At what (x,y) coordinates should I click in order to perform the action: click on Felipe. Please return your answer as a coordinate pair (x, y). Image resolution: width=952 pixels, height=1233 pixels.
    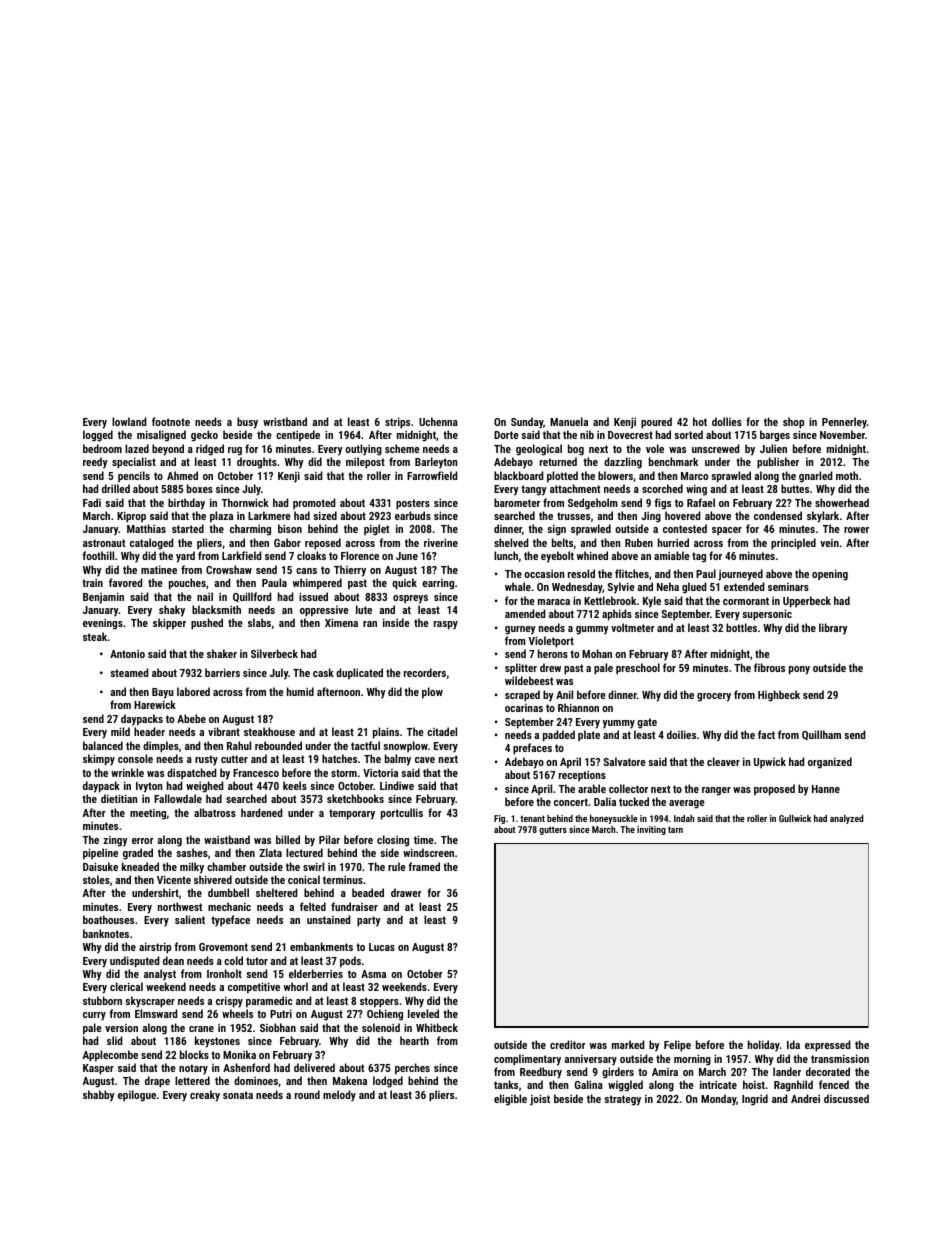
    Looking at the image, I should click on (677, 1046).
